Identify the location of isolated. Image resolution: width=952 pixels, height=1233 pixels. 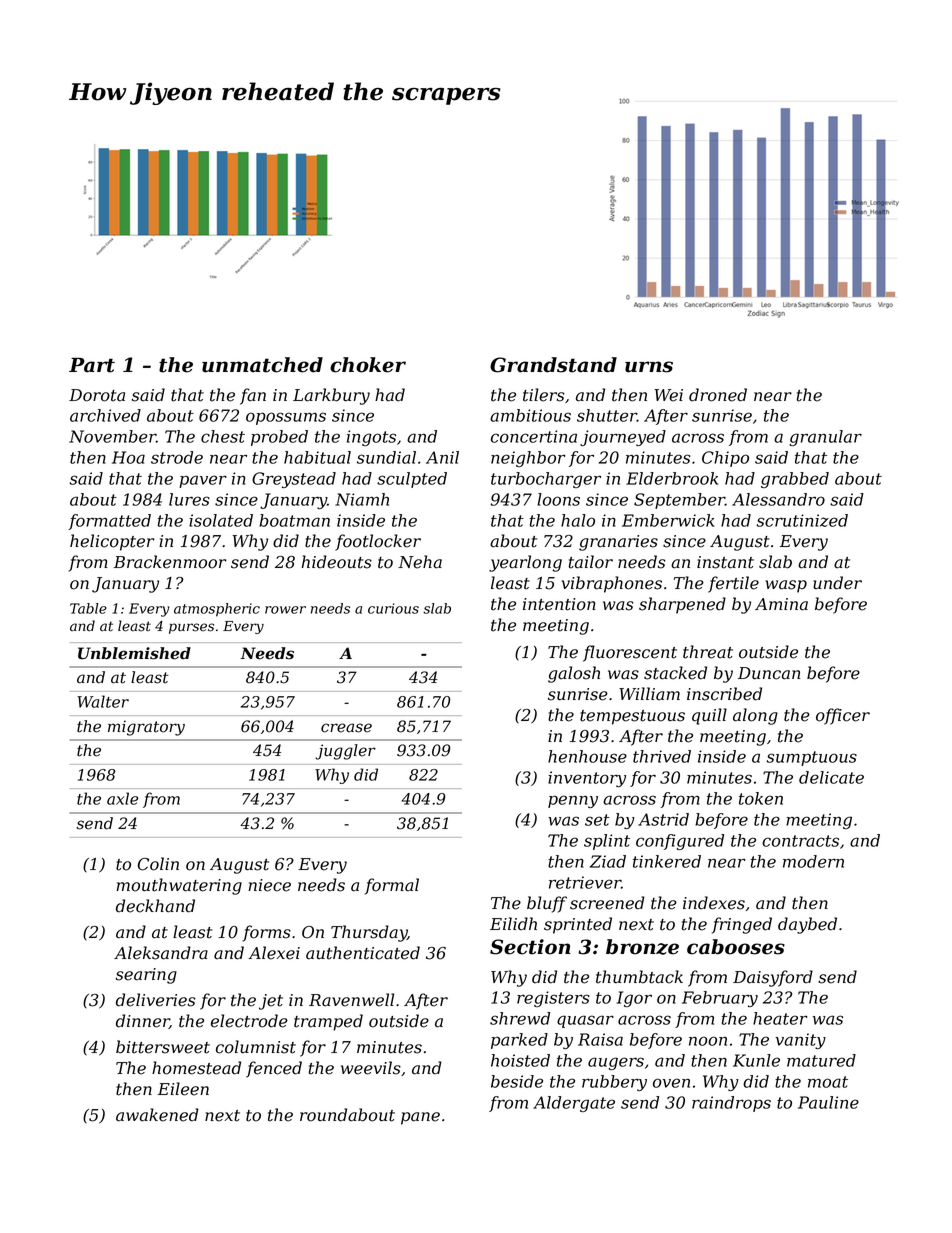
(221, 520).
